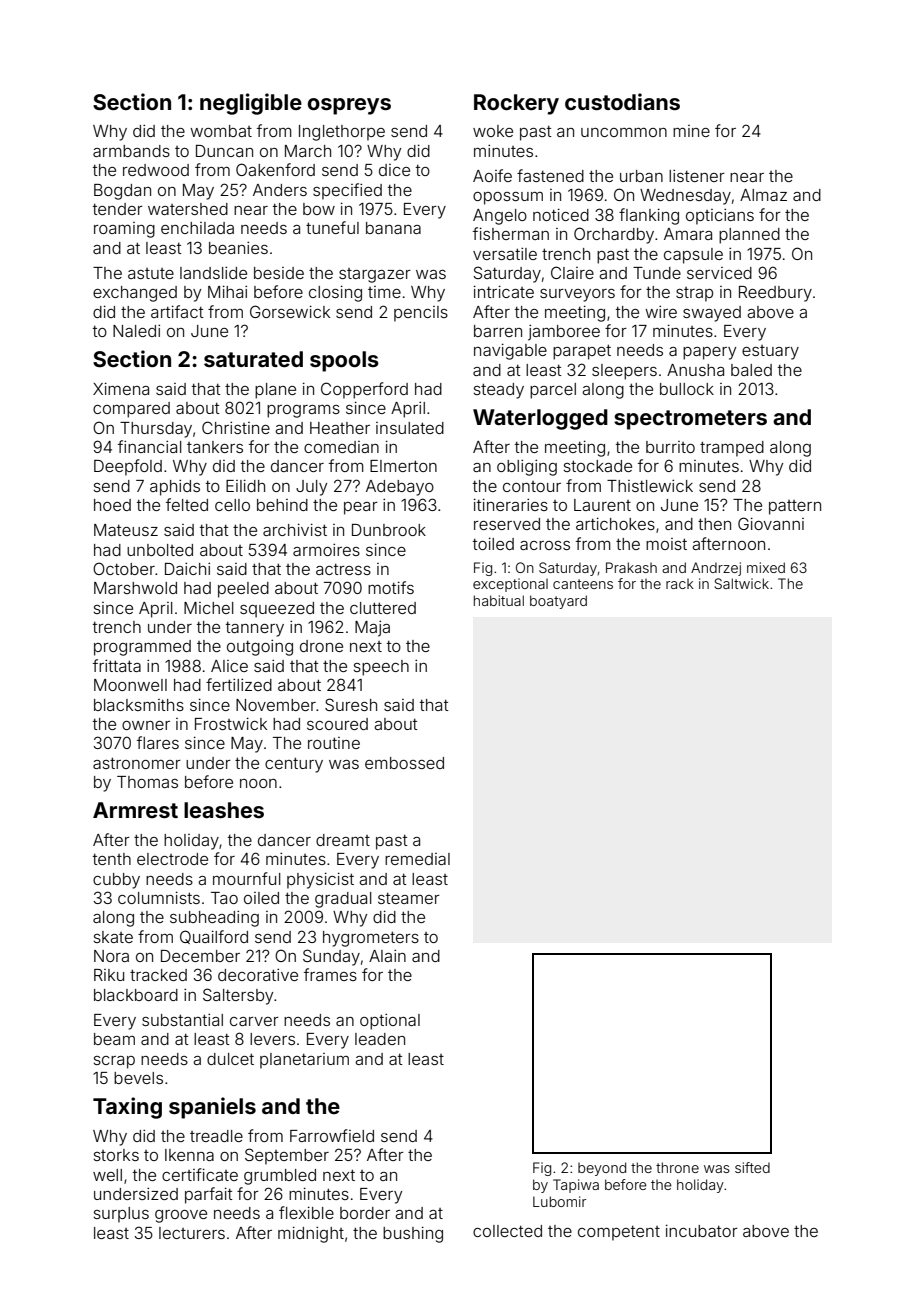 The image size is (924, 1308). What do you see at coordinates (251, 104) in the screenshot?
I see `negligible` at bounding box center [251, 104].
